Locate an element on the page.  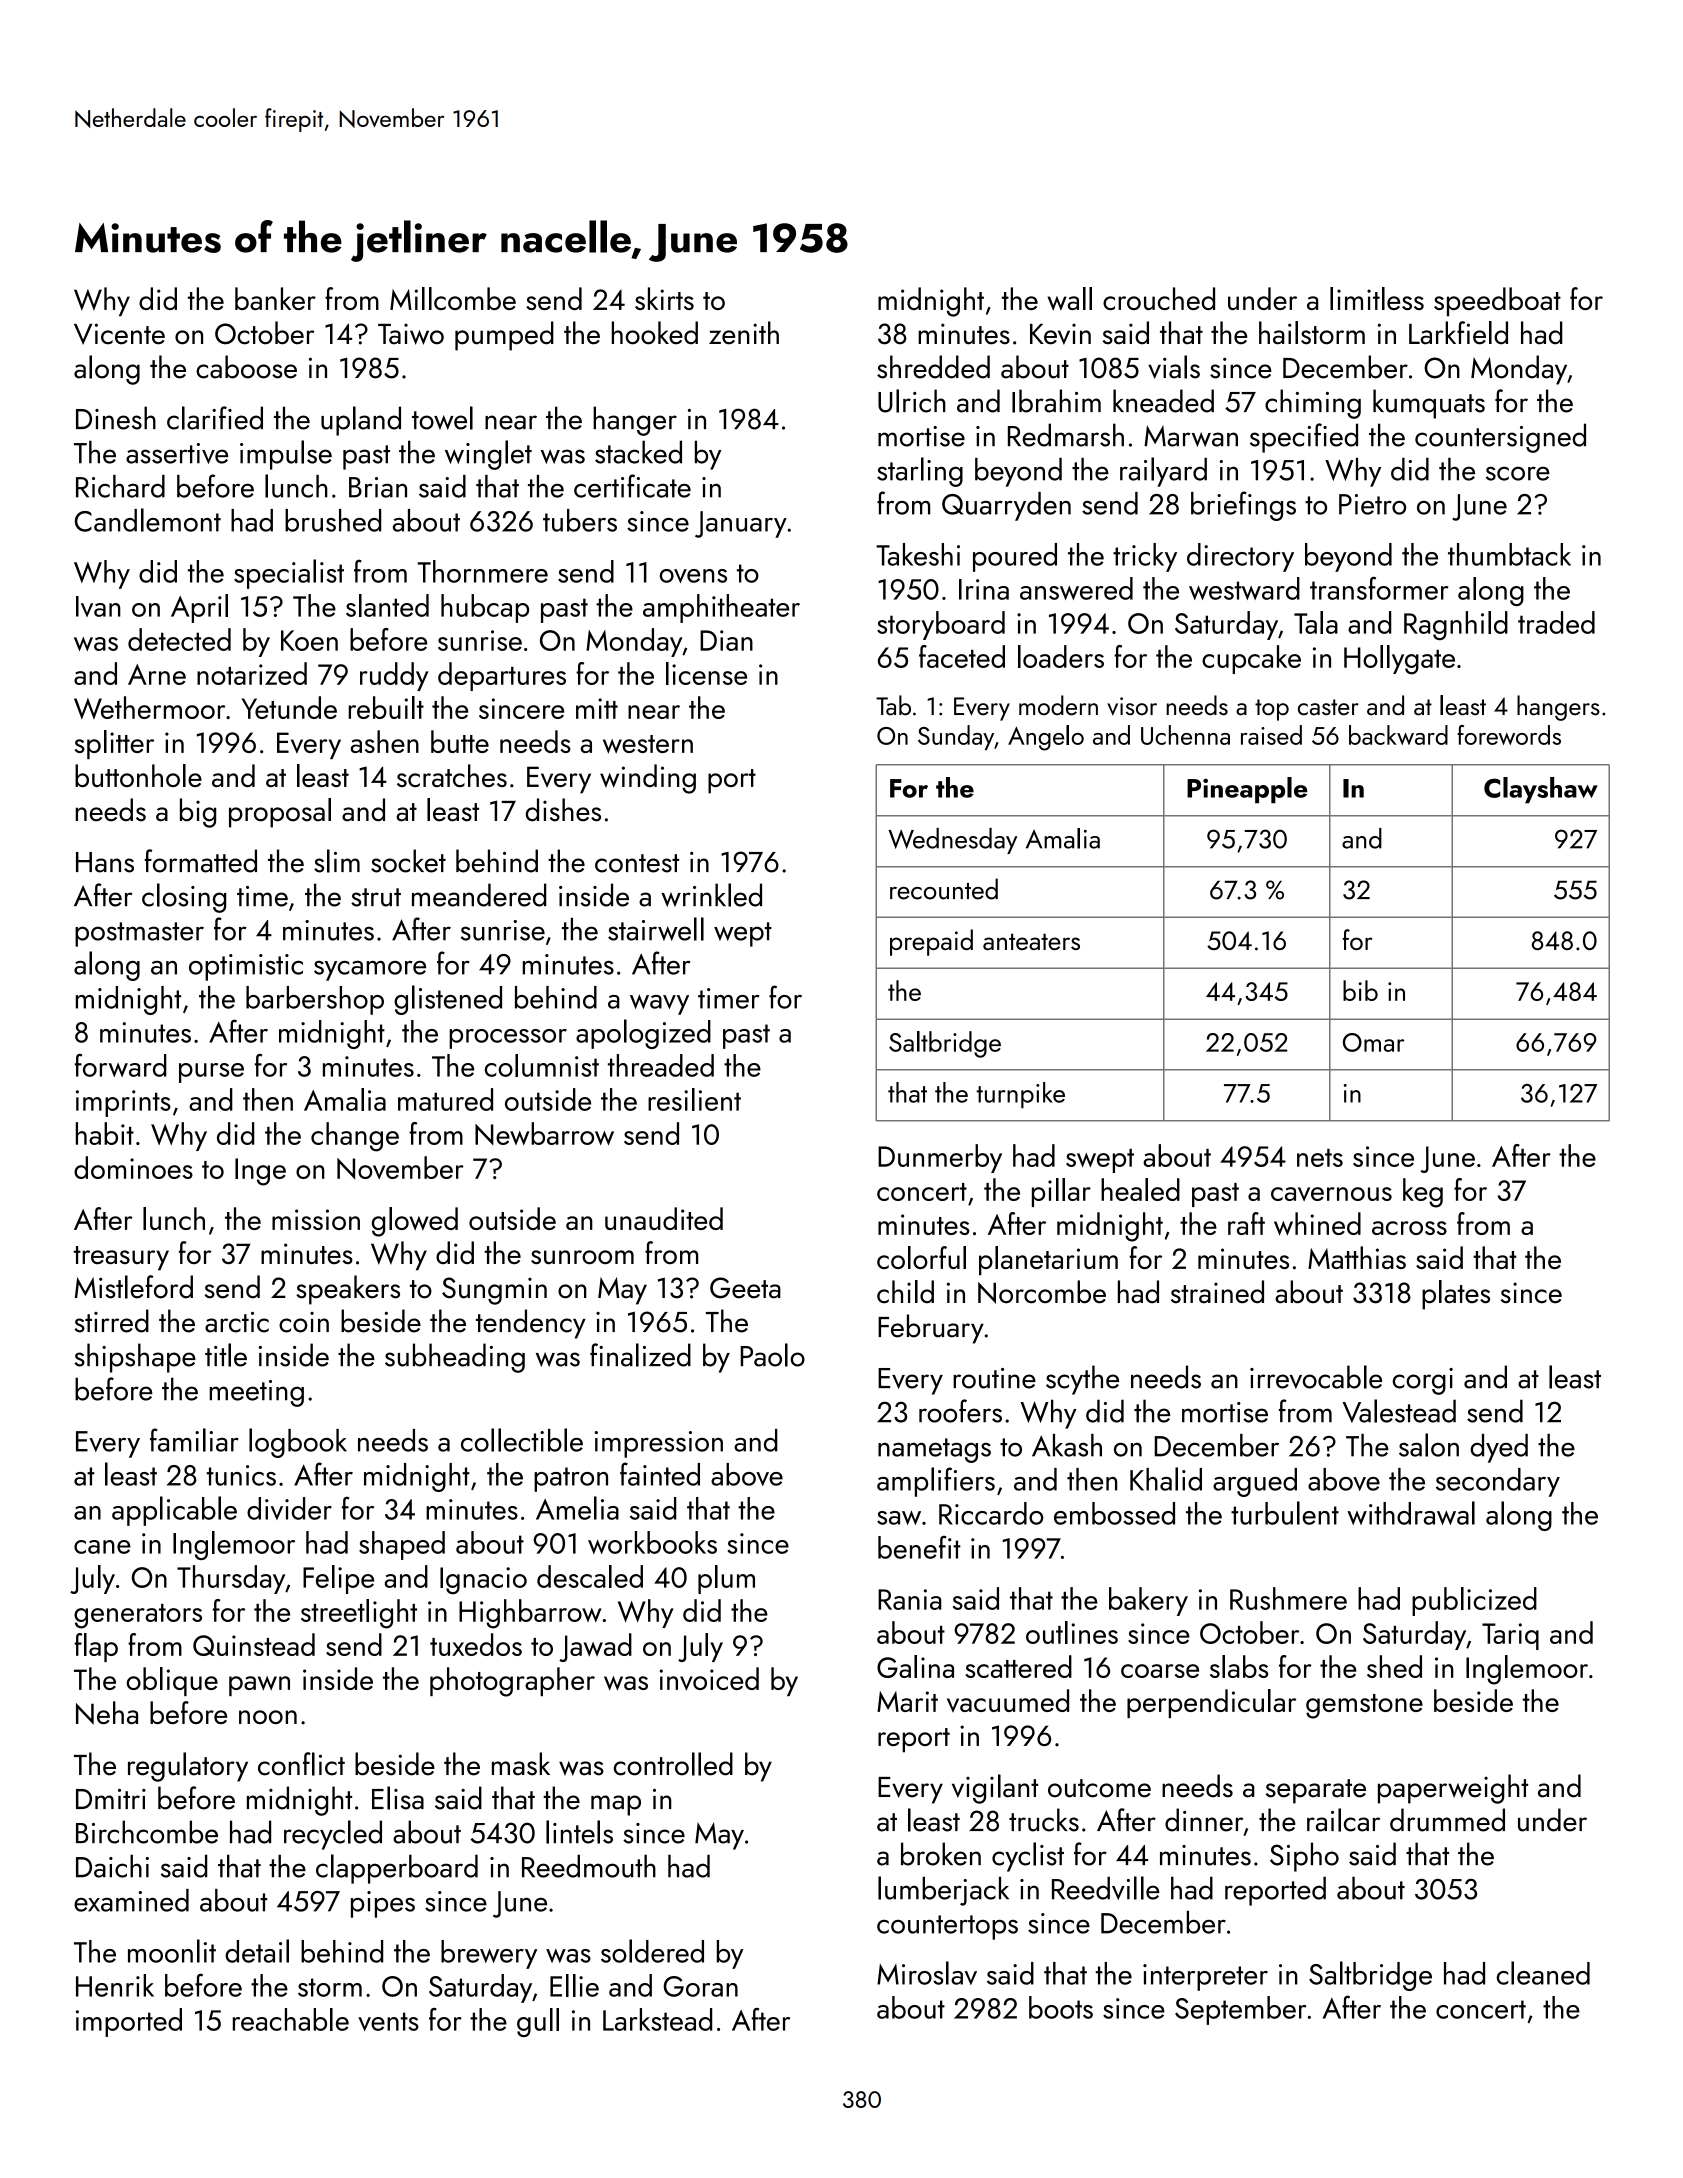
Henrik is located at coordinates (115, 1985).
